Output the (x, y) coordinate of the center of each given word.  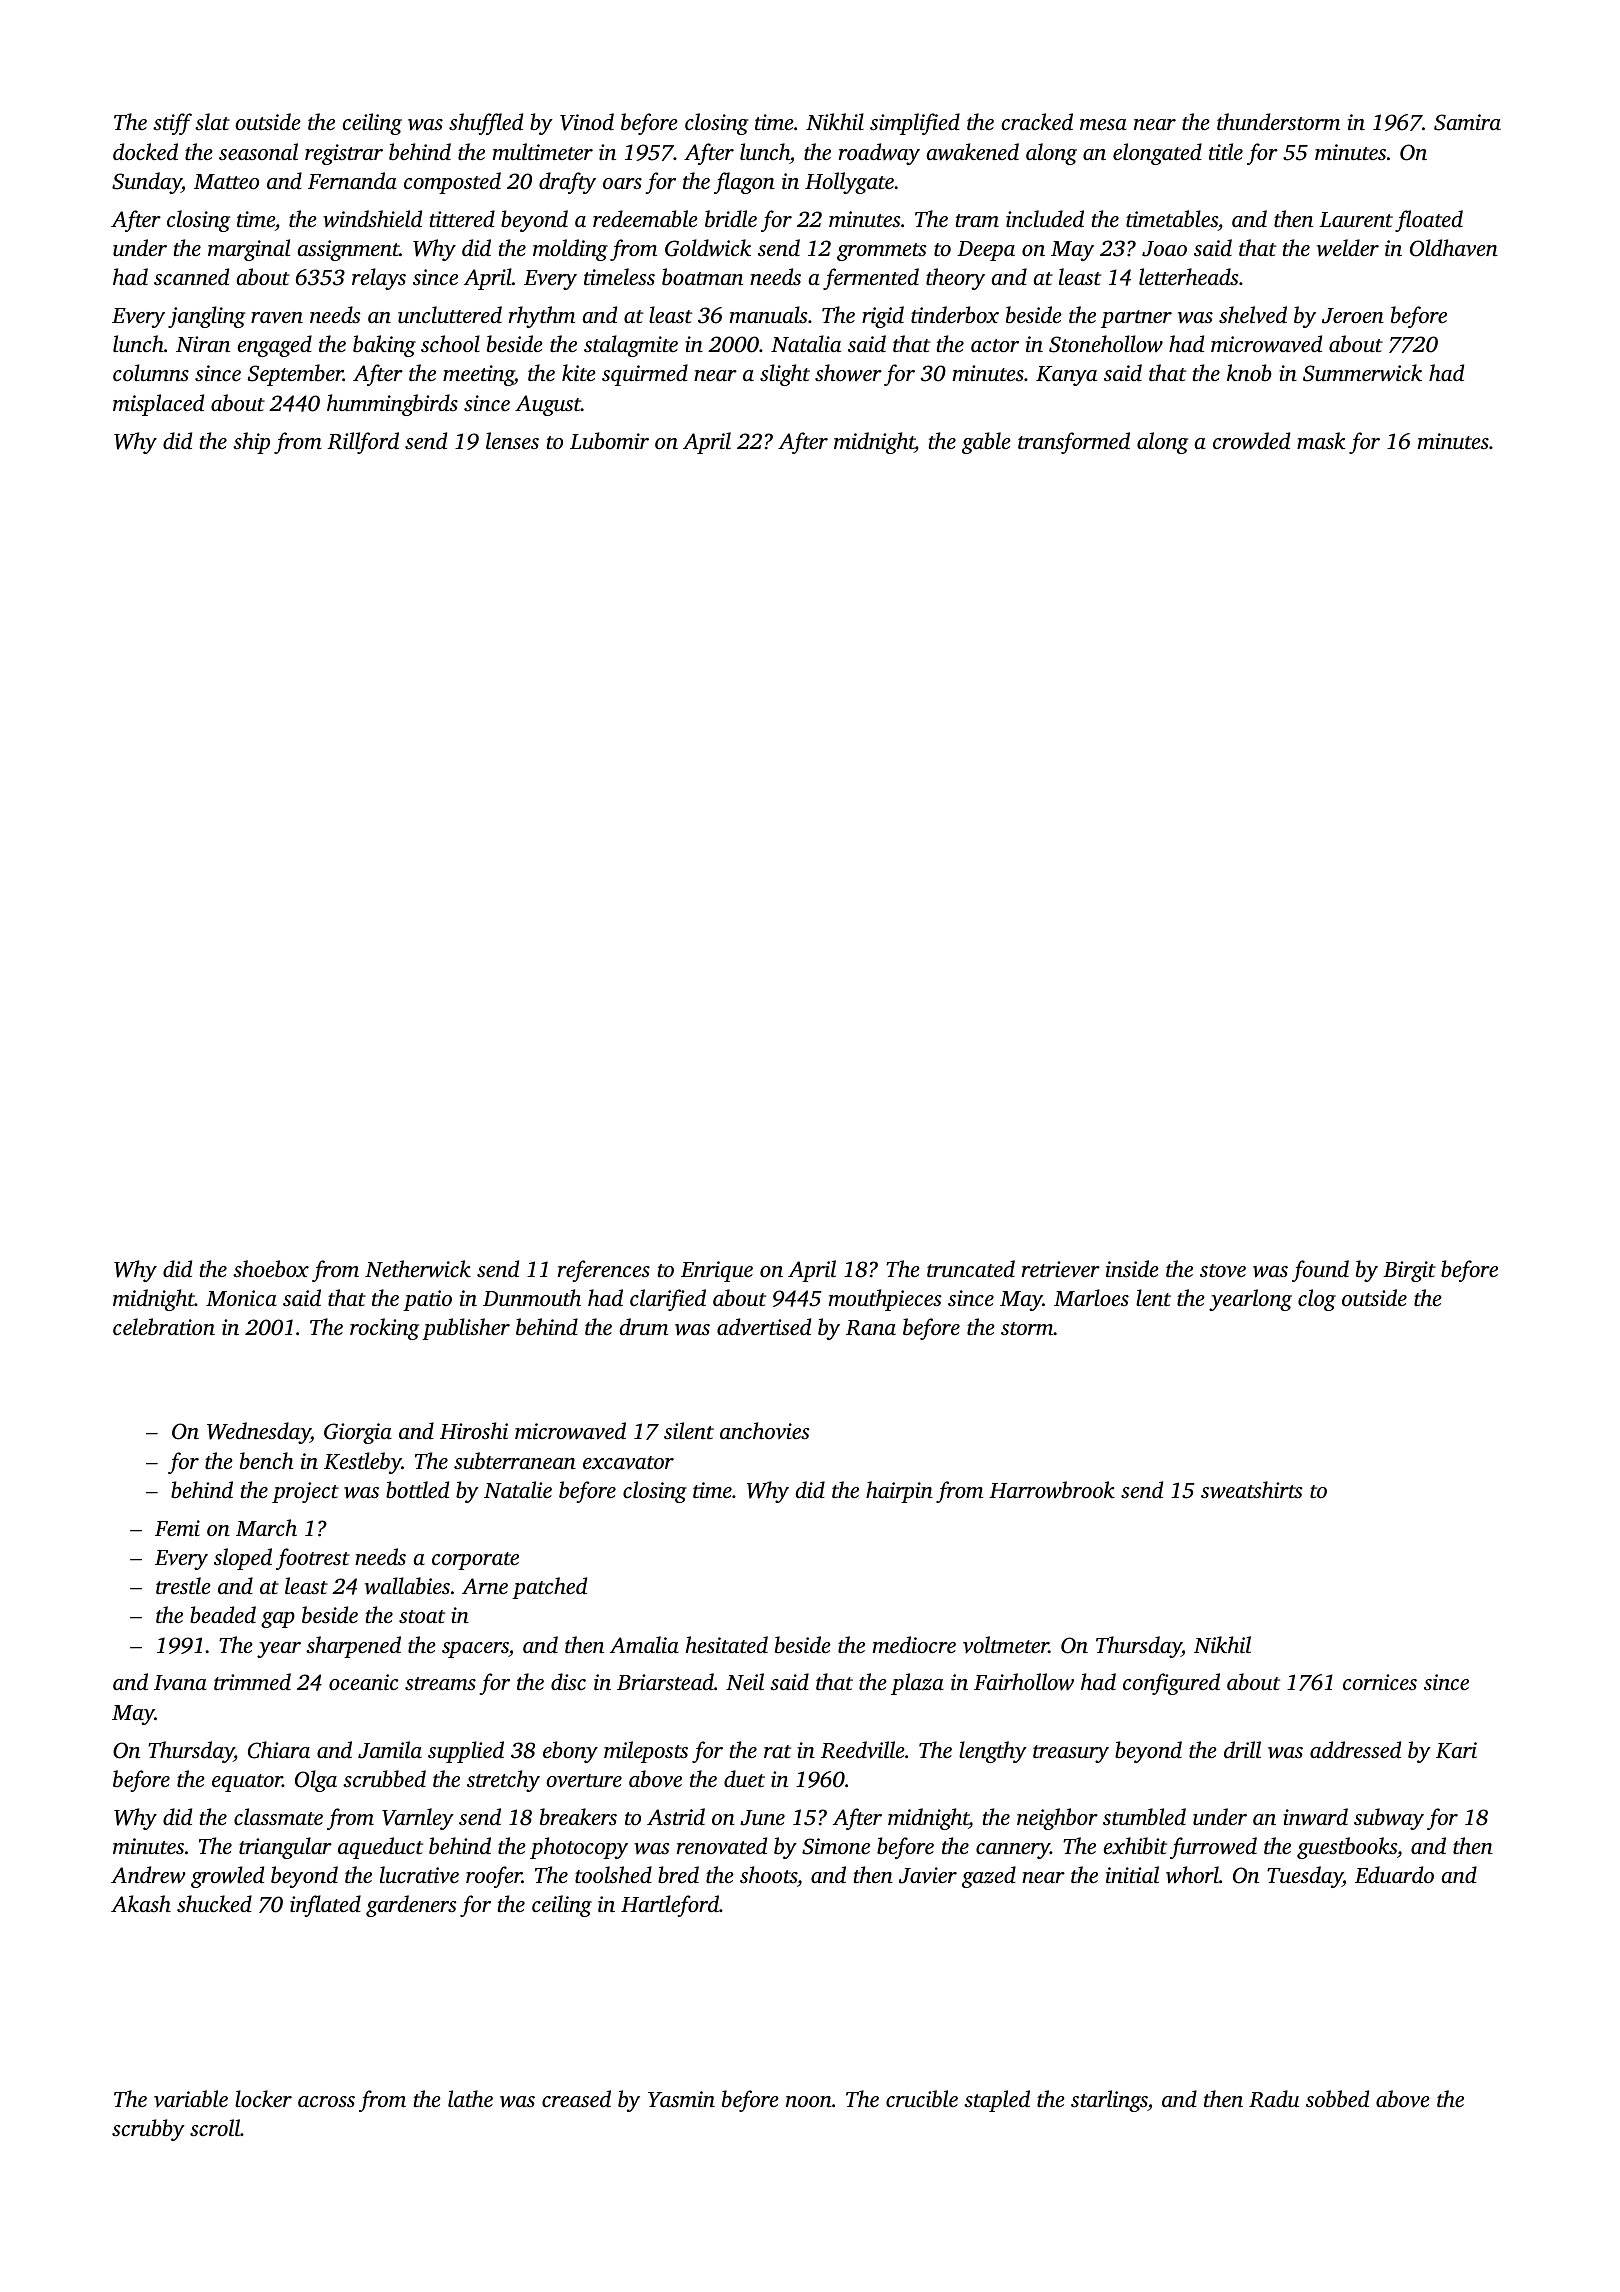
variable (191, 2098)
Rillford (363, 443)
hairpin (899, 1492)
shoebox (271, 1268)
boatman (702, 276)
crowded (1251, 441)
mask (1321, 440)
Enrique (717, 1271)
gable (986, 443)
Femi (177, 1528)
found (1320, 1271)
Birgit (1409, 1271)
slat (212, 121)
